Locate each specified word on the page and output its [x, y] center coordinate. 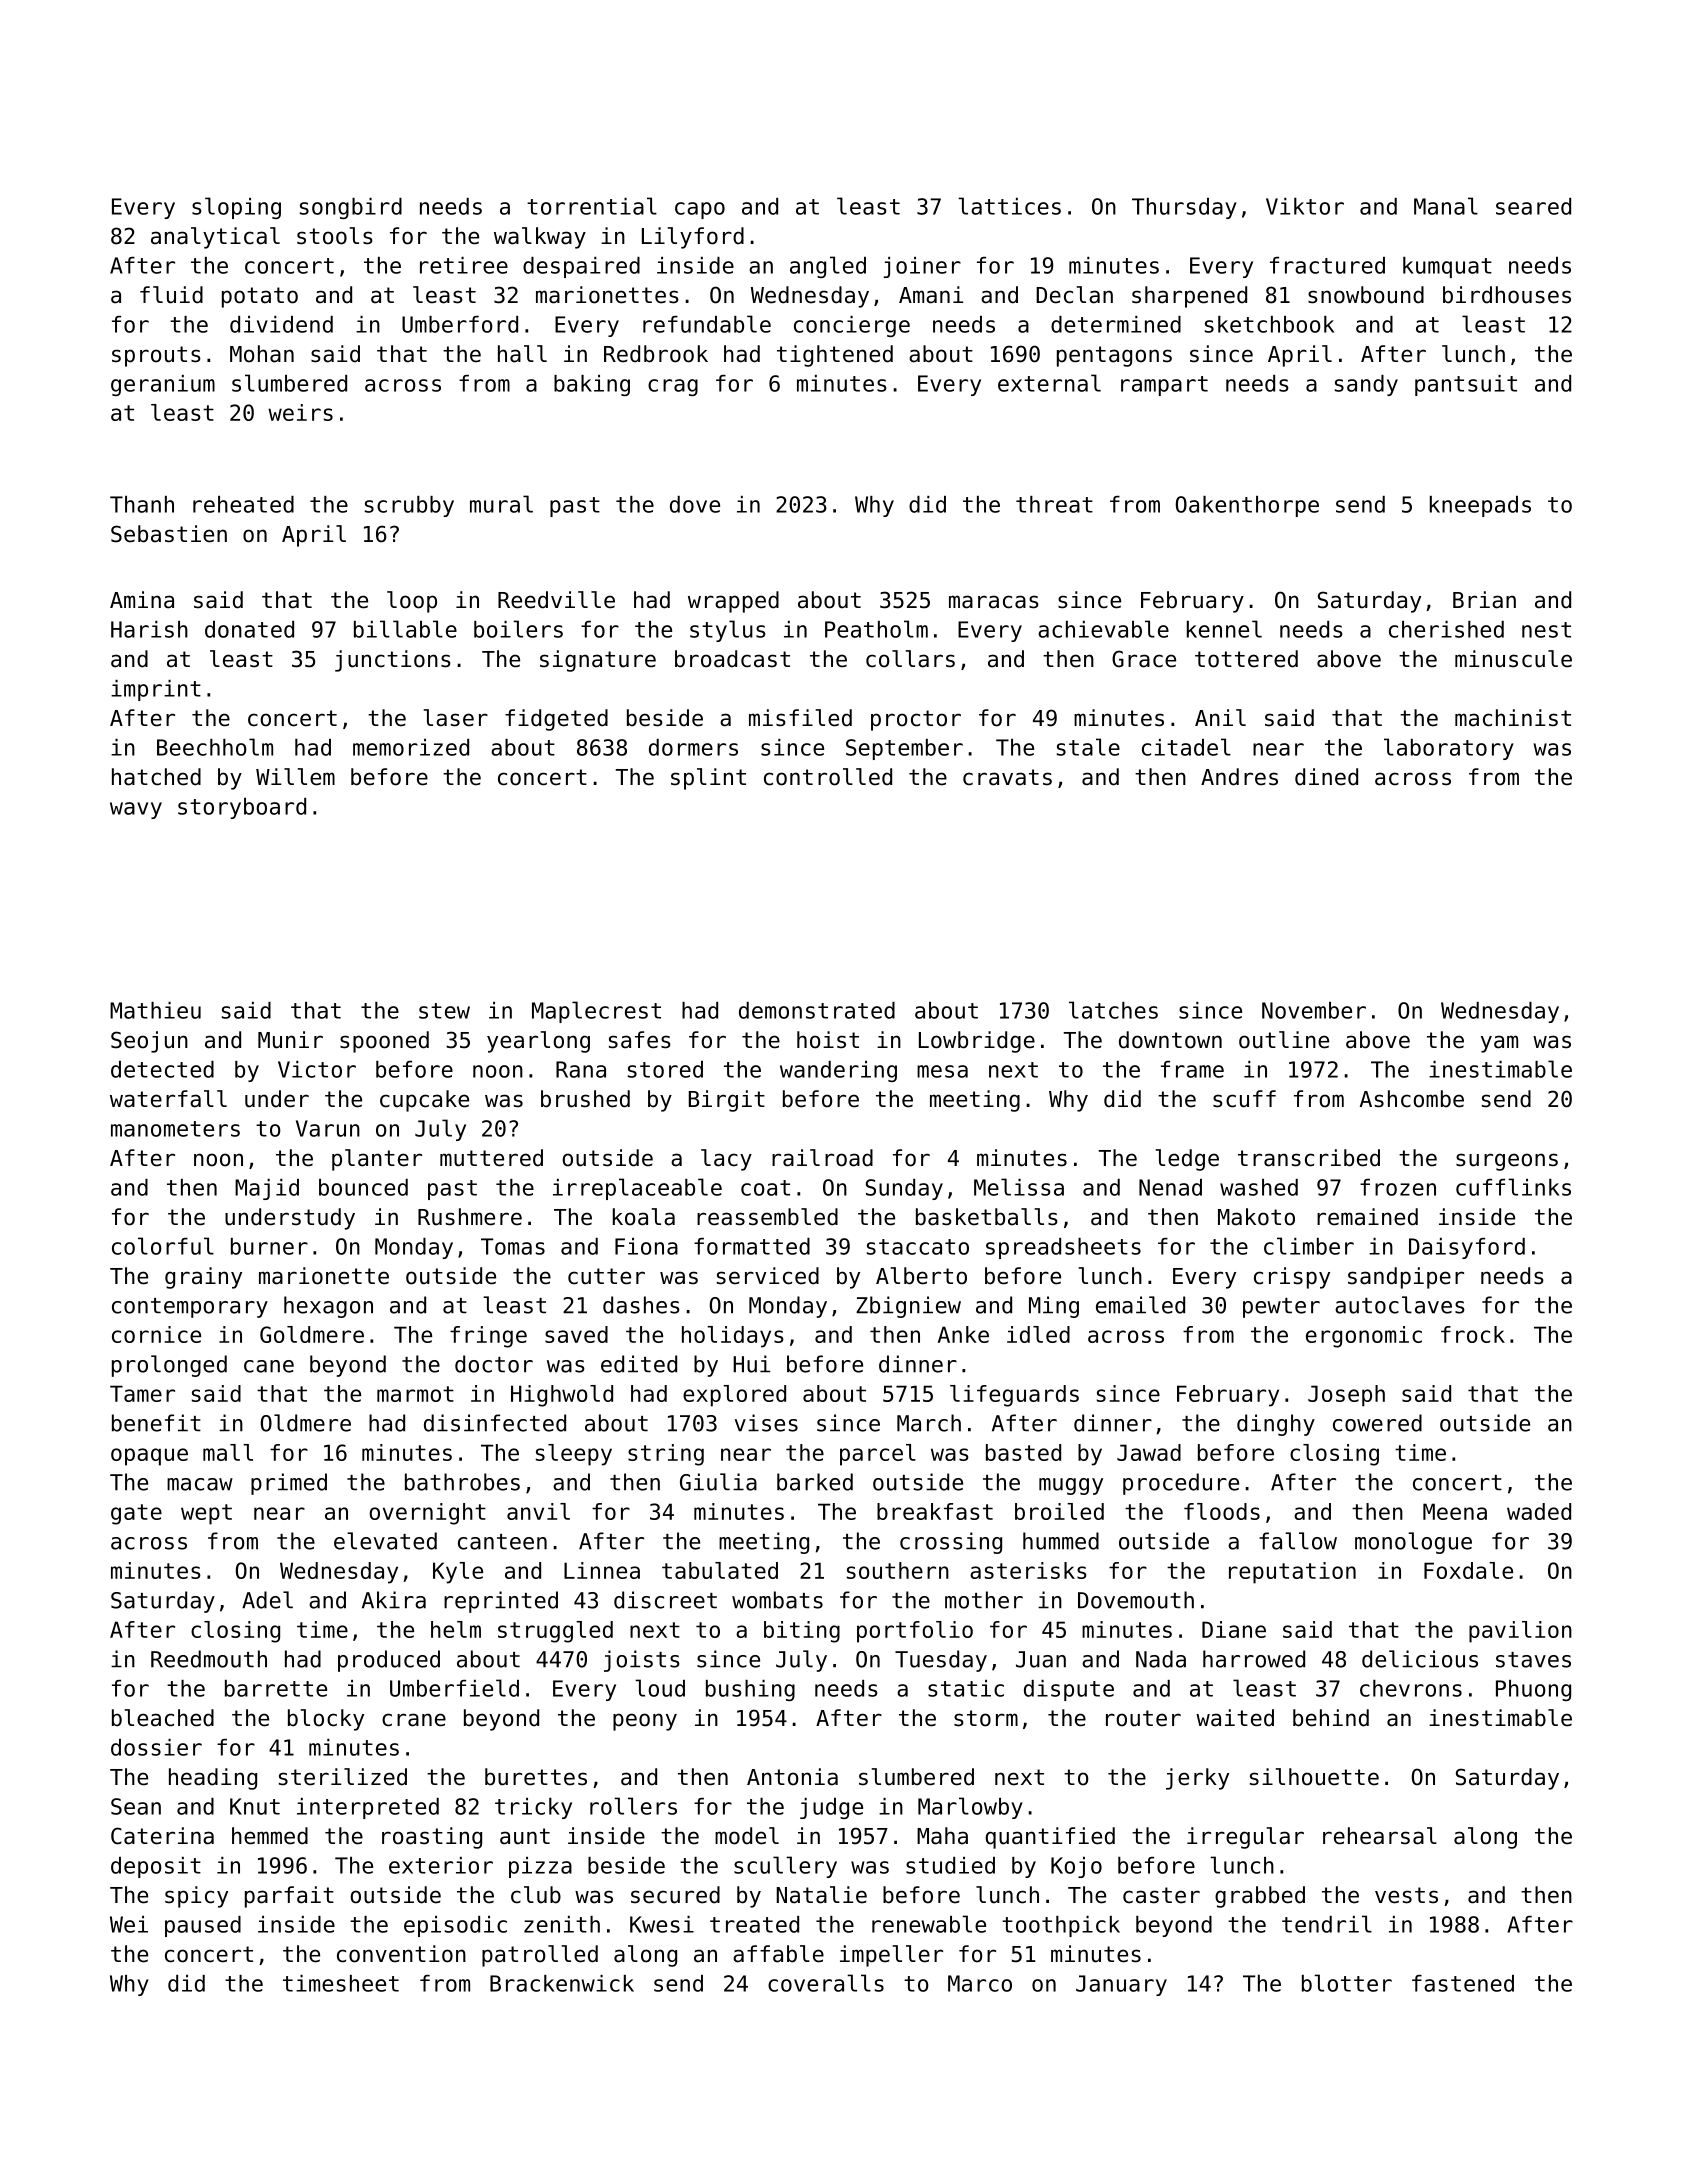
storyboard [242, 808]
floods [1222, 1511]
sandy [1366, 385]
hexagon [328, 1307]
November [1314, 1010]
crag [673, 387]
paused [203, 1926]
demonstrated [817, 1010]
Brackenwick [562, 1983]
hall [522, 354]
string [666, 1455]
